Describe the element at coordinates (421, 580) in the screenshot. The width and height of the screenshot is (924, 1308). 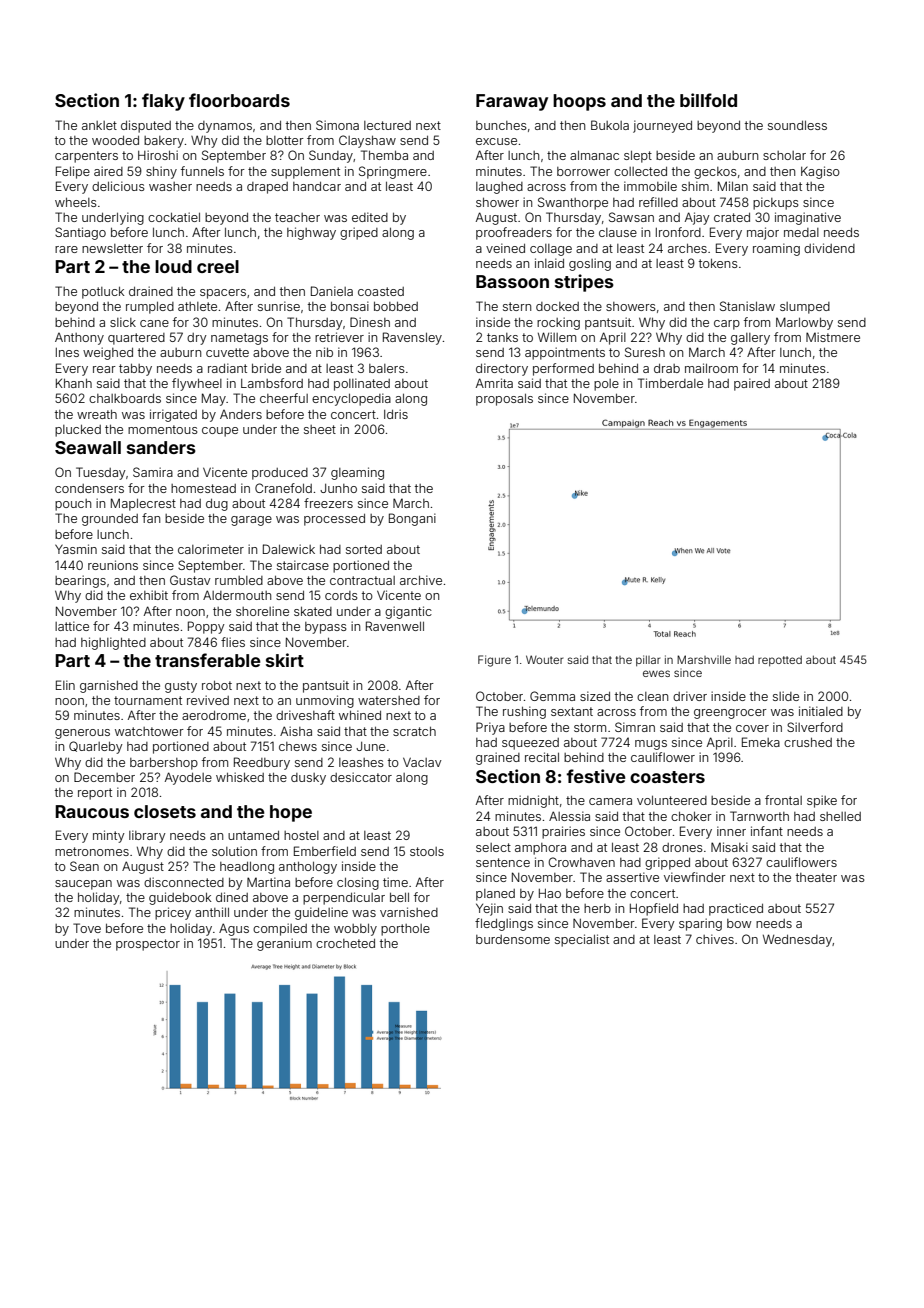
I see `archive` at that location.
